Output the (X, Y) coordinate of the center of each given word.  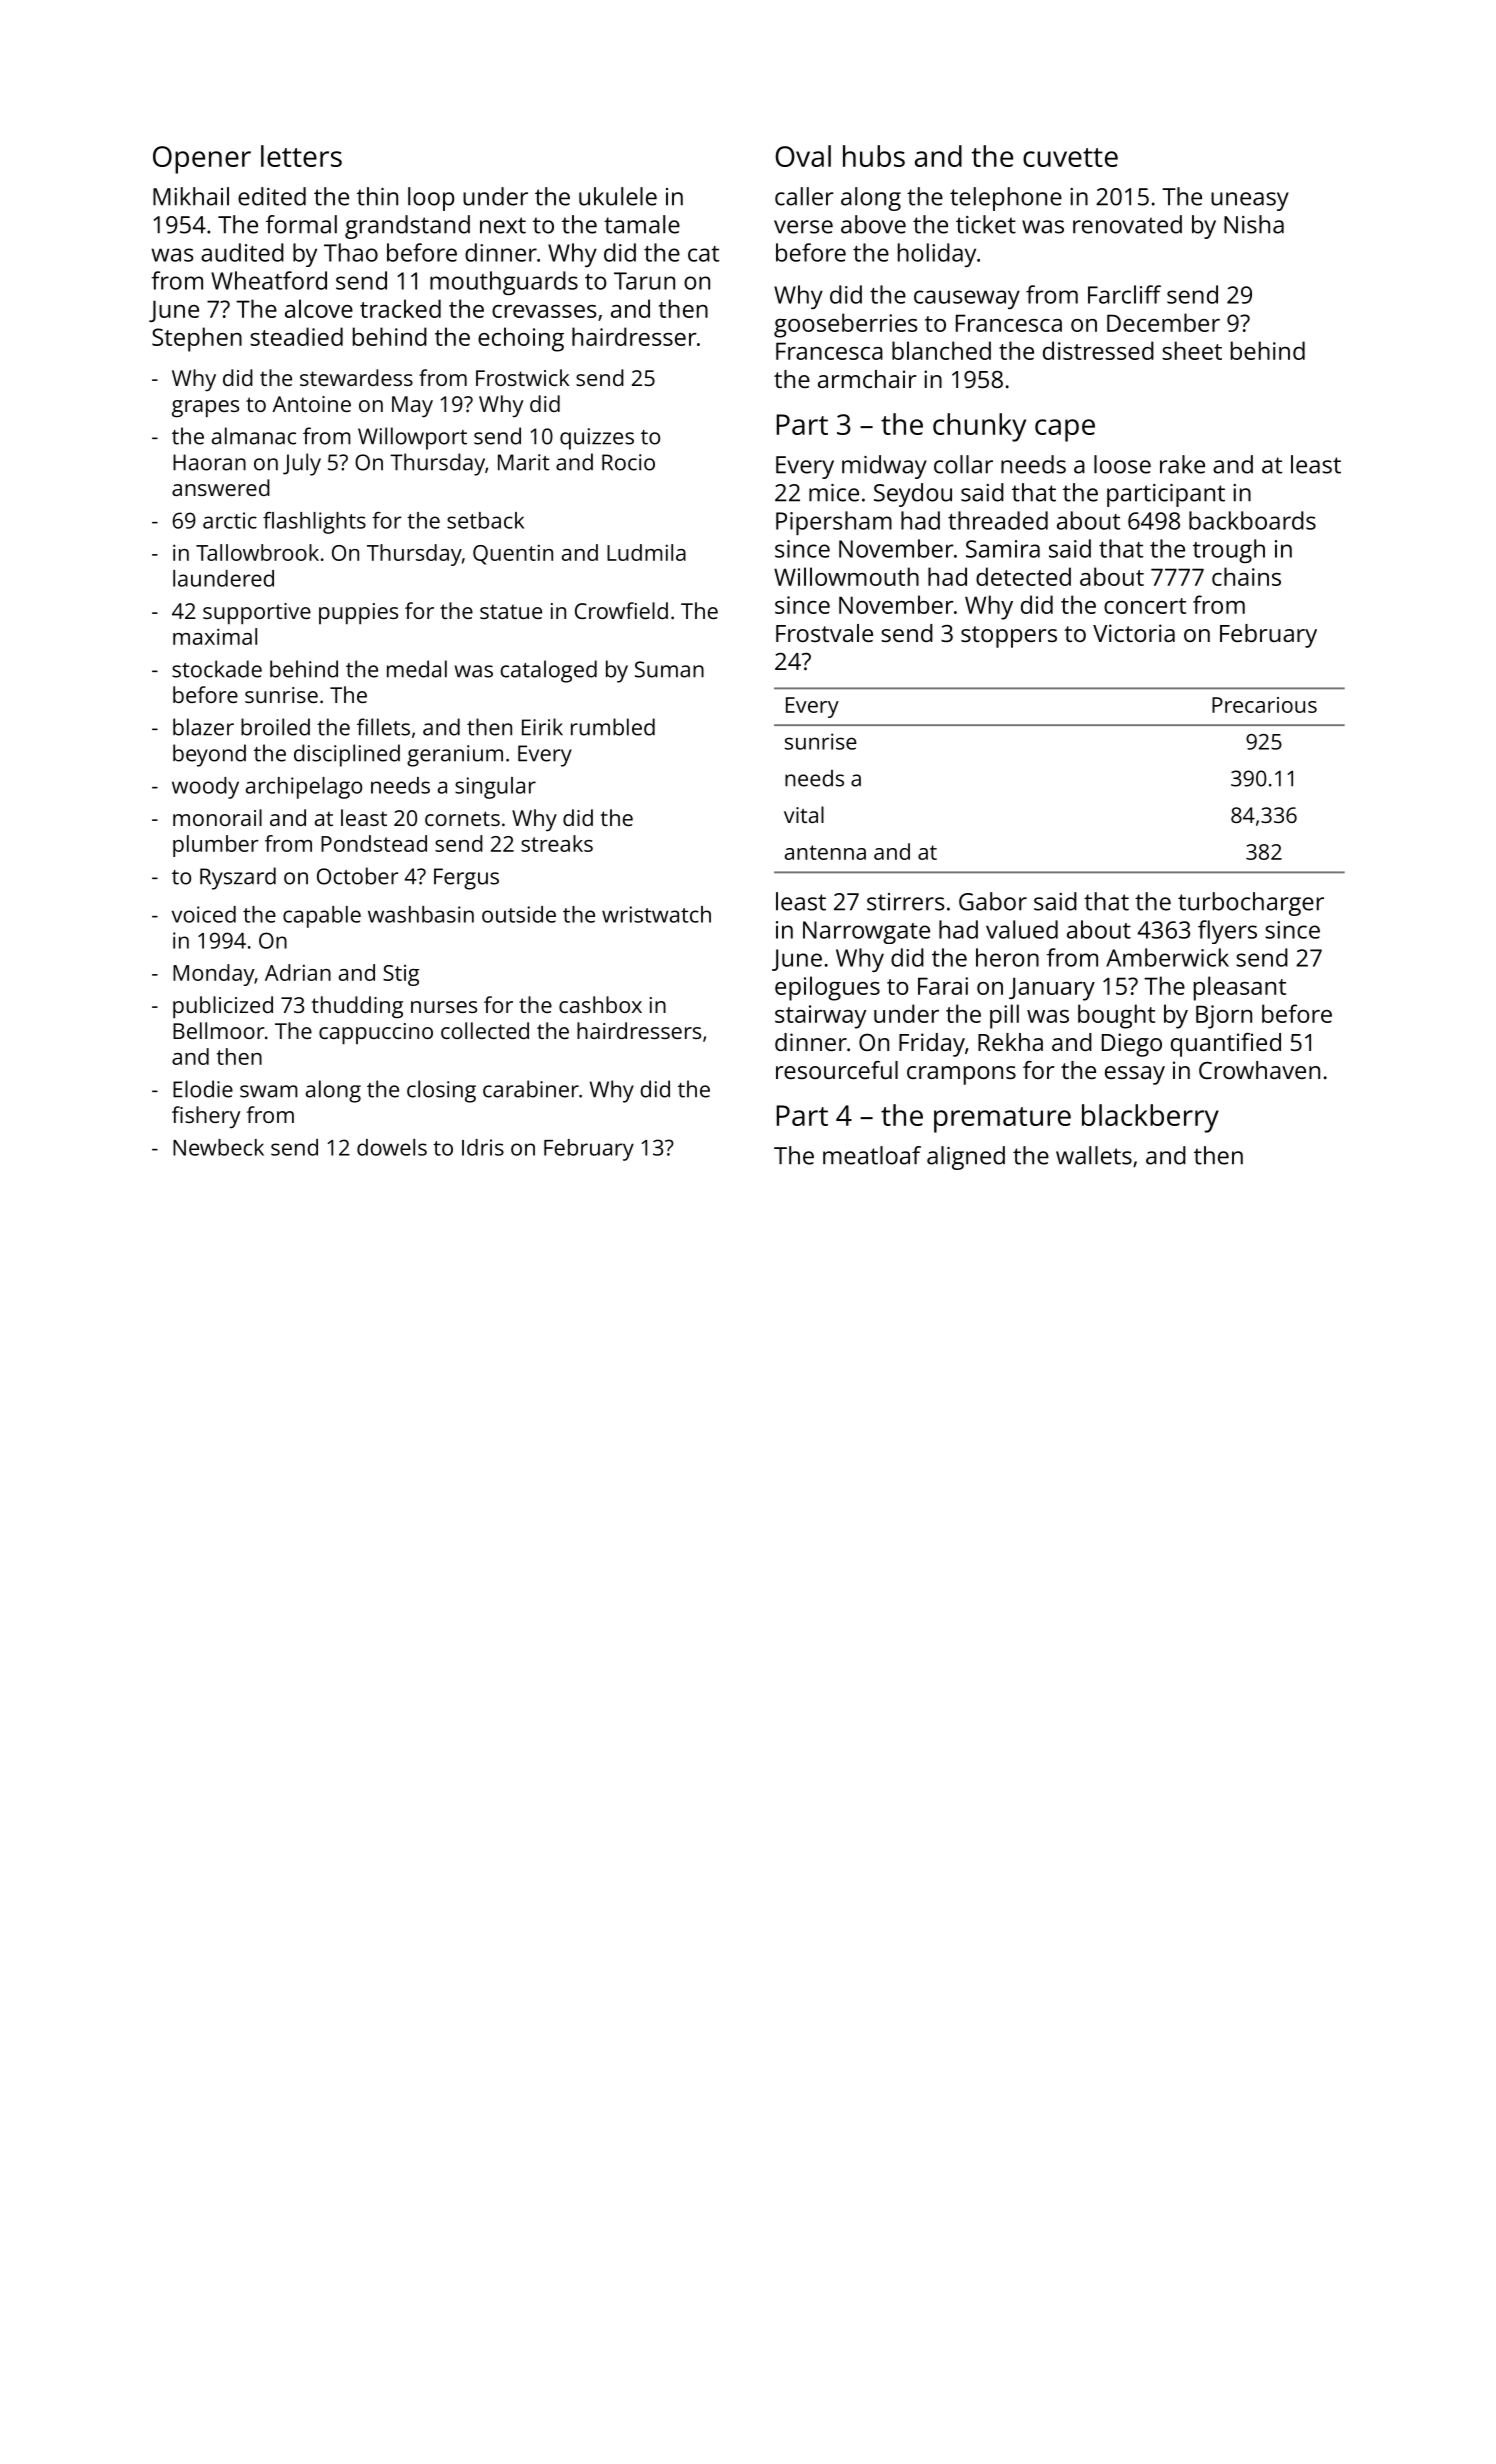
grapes (205, 409)
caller (804, 196)
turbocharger (1251, 904)
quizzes (597, 439)
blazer (203, 727)
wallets (1094, 1155)
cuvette (1070, 157)
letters (301, 156)
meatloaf (872, 1155)
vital (804, 814)
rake (1182, 464)
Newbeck (218, 1147)
